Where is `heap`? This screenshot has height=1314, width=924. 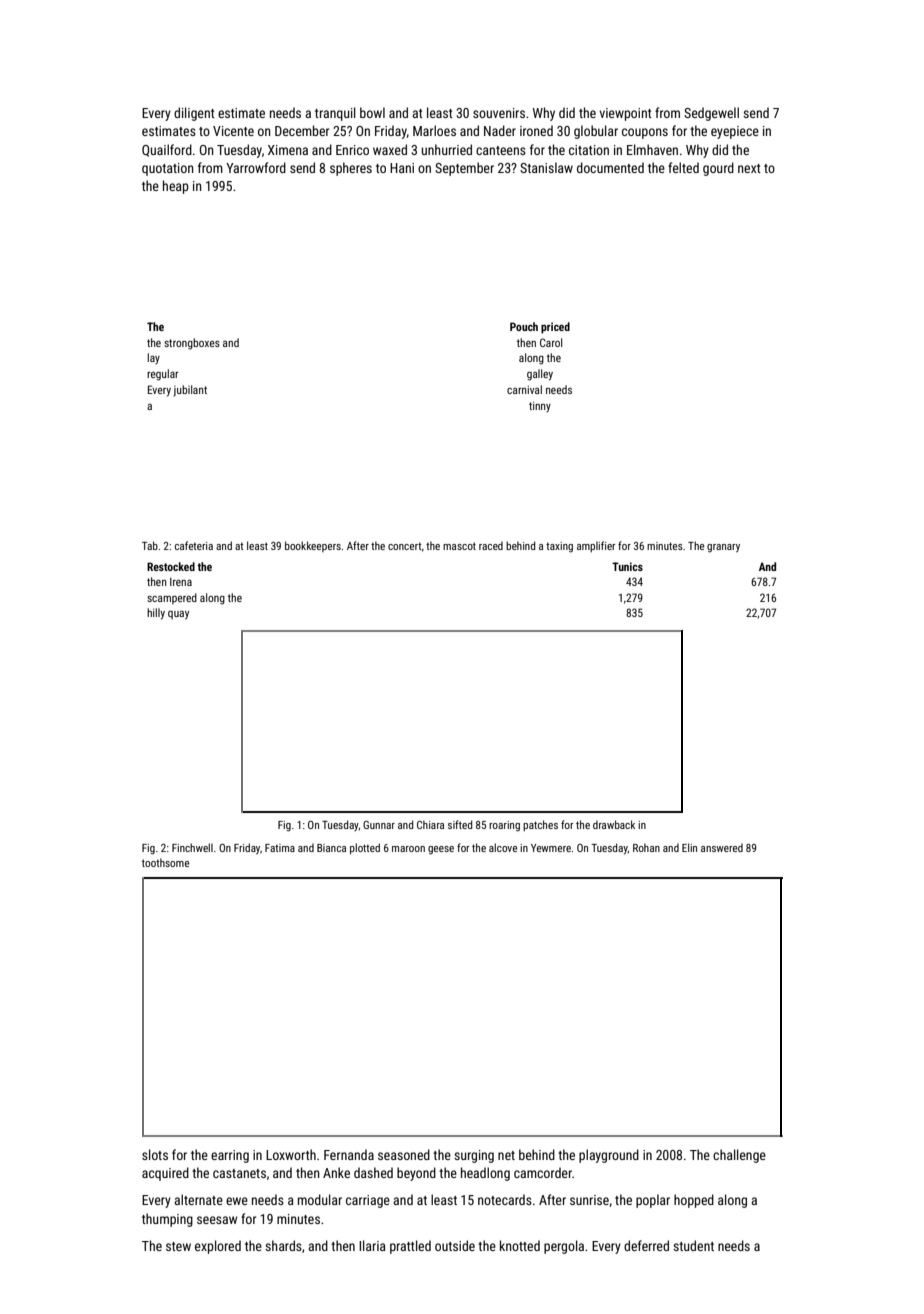 heap is located at coordinates (176, 187).
